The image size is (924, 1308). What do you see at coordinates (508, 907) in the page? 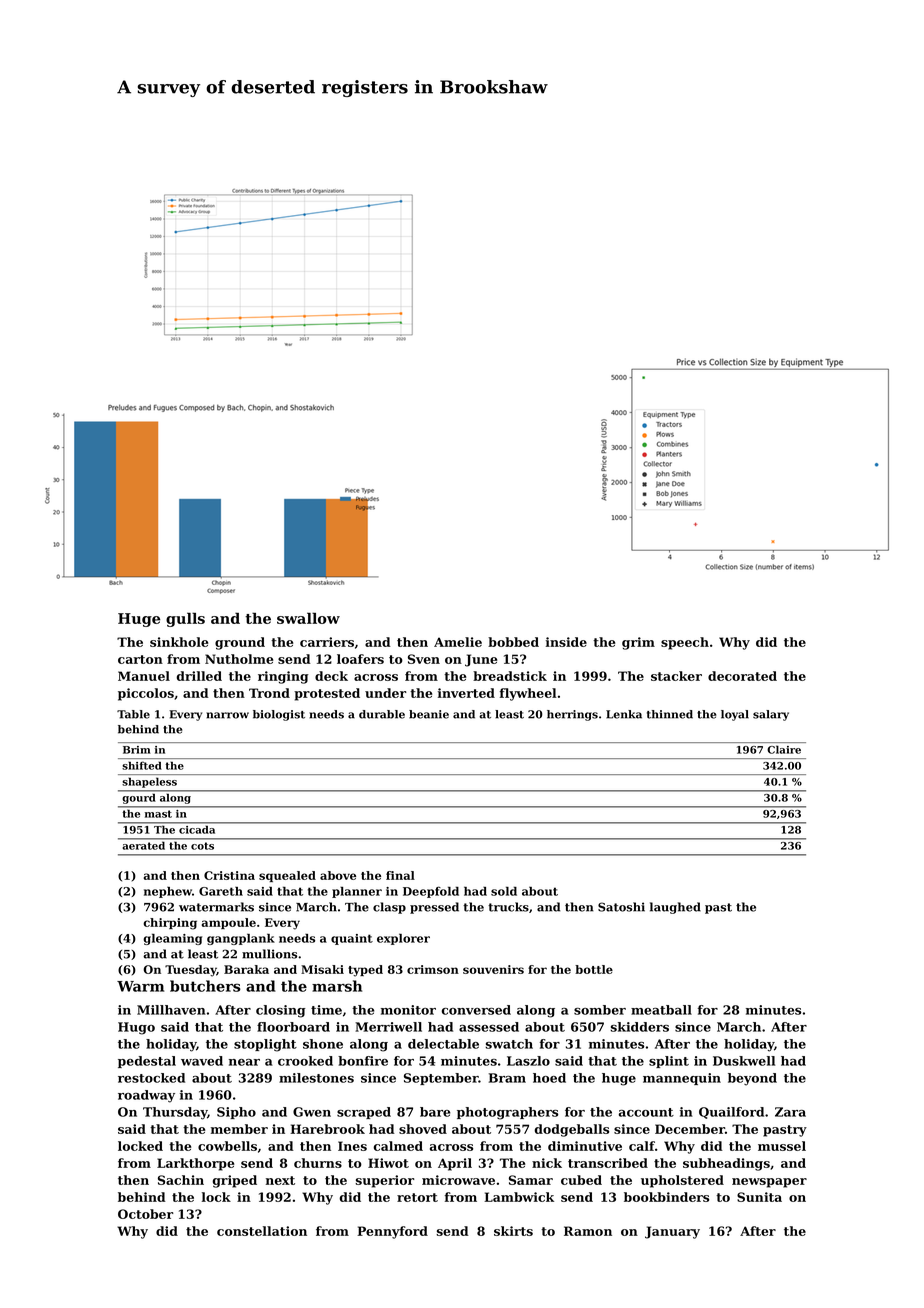
I see `trucks` at bounding box center [508, 907].
